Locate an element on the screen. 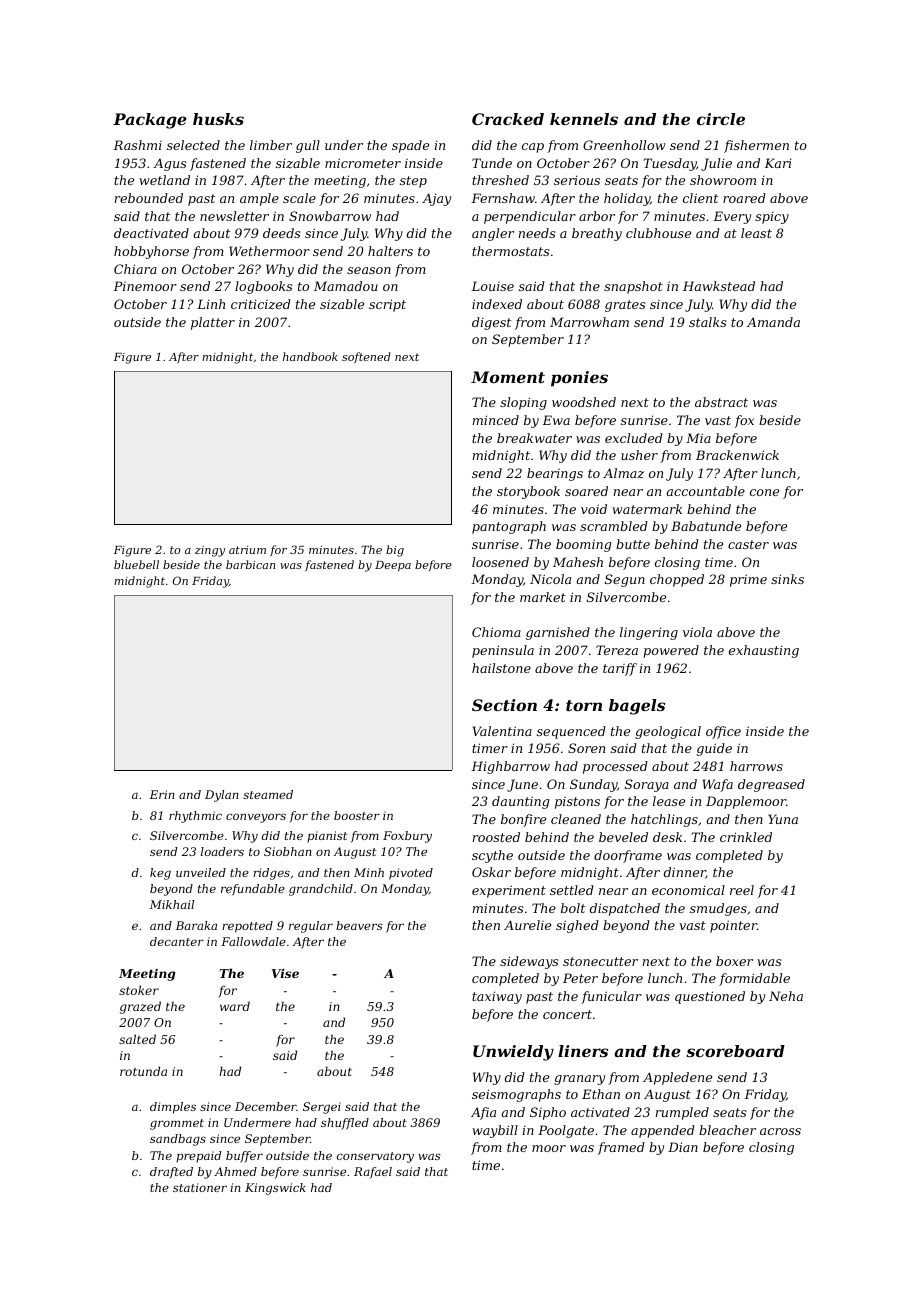 This screenshot has height=1308, width=924. handbook is located at coordinates (310, 356).
